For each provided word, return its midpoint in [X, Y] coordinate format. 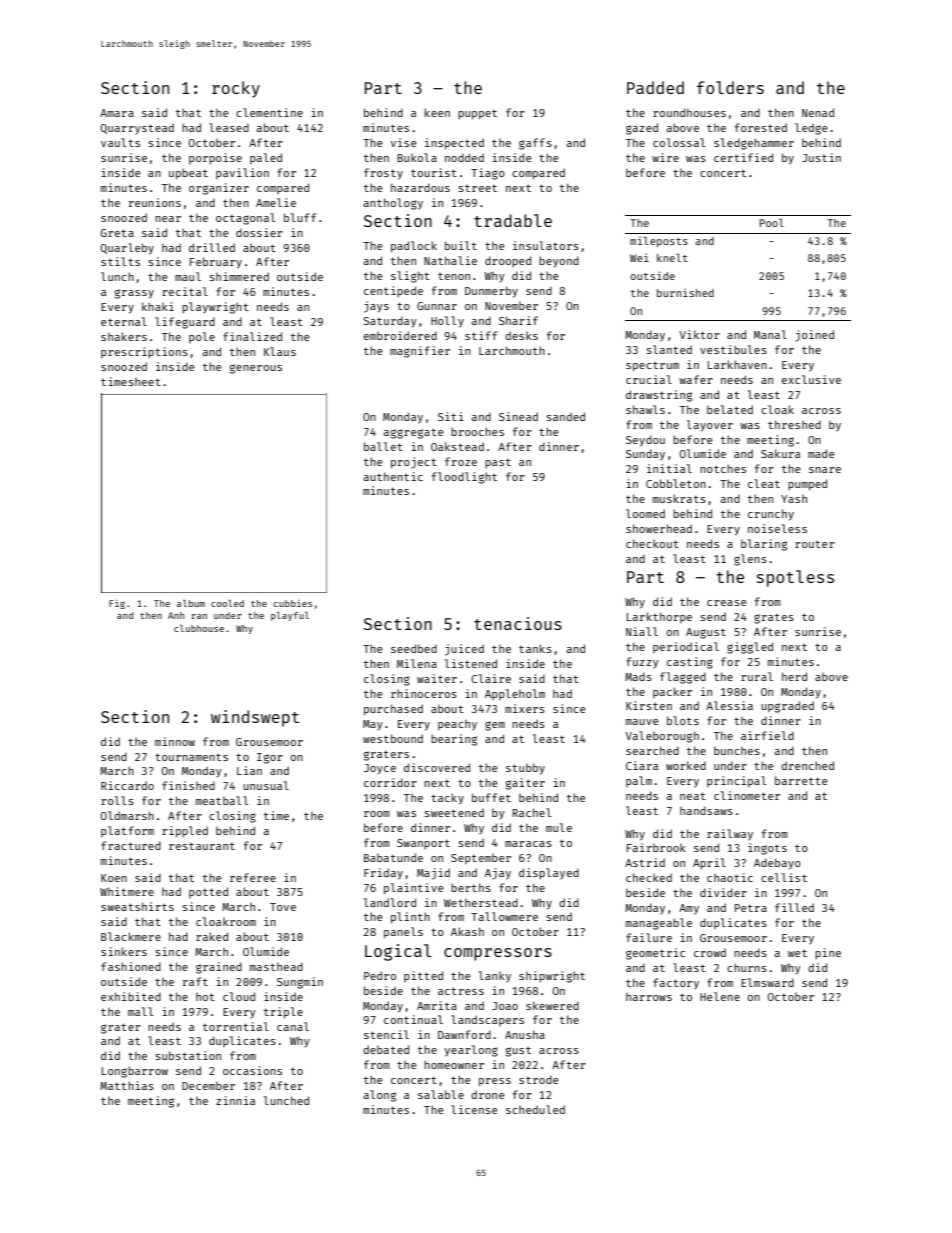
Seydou [645, 441]
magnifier [420, 352]
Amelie [276, 202]
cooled [227, 603]
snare [825, 470]
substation [188, 1055]
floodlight [464, 478]
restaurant [202, 846]
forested [761, 127]
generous [256, 369]
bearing [454, 740]
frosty [383, 174]
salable [441, 1094]
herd [794, 676]
